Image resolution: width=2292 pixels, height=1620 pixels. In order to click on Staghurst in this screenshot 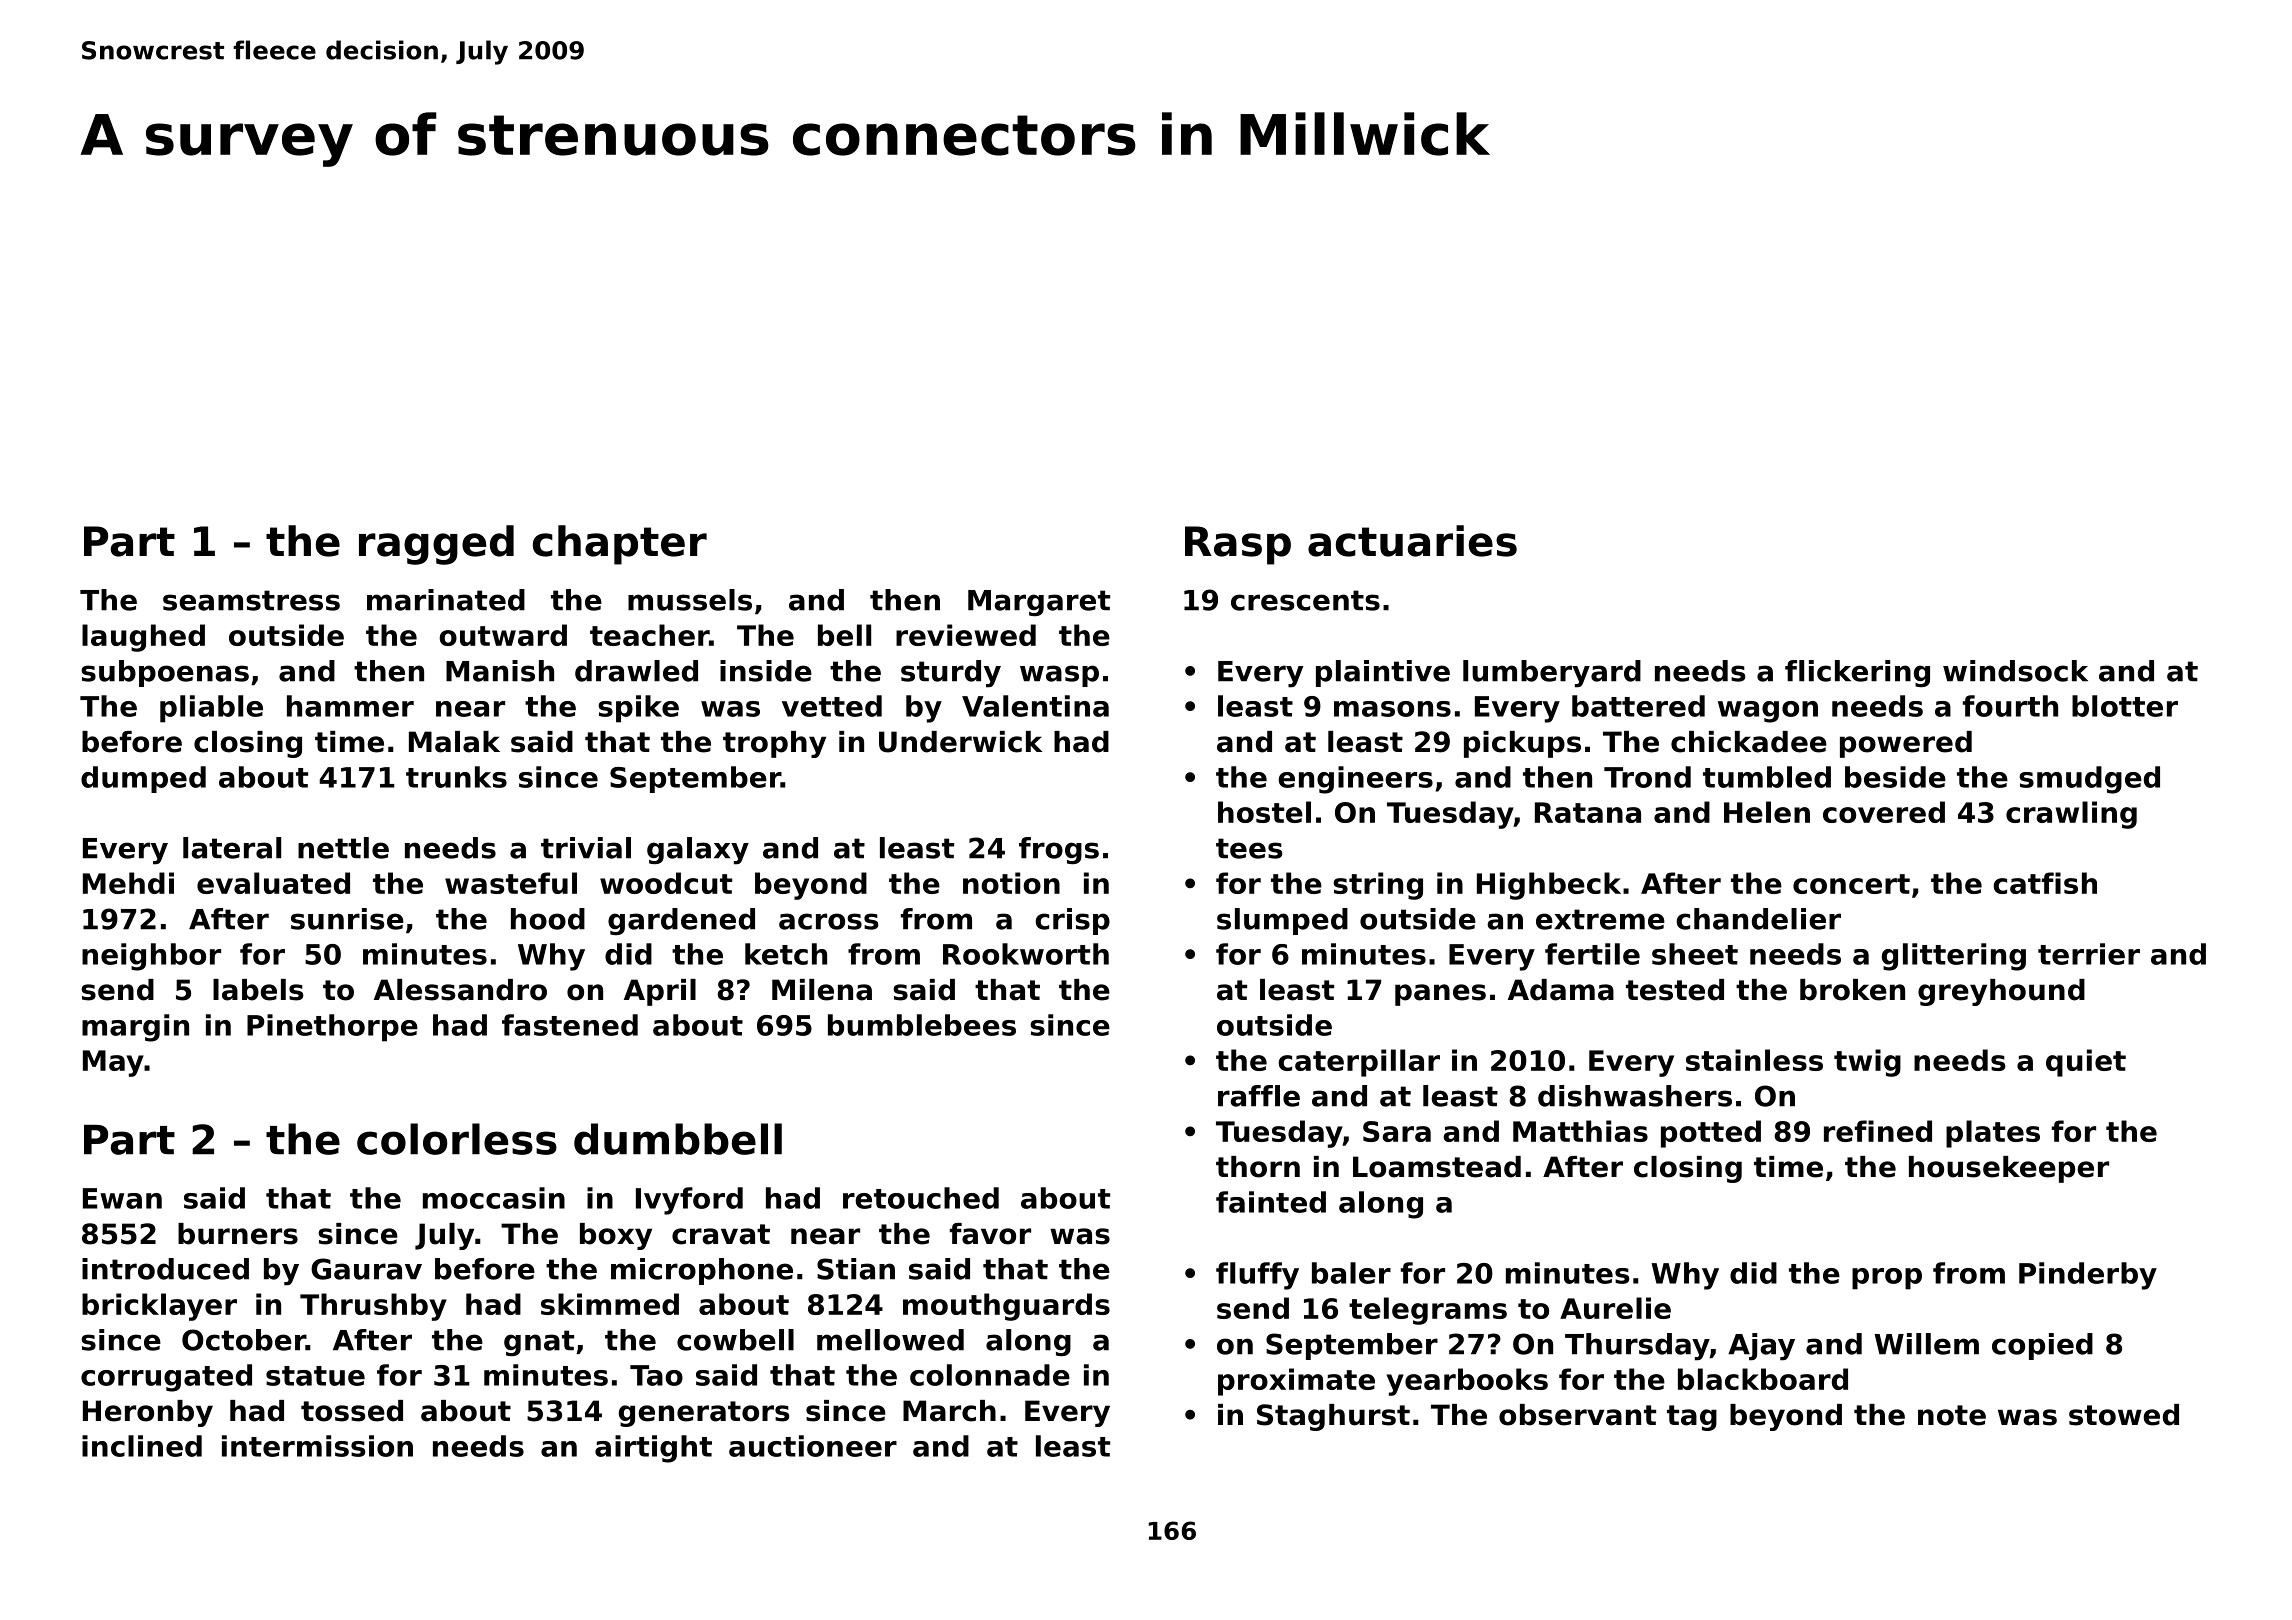, I will do `click(1333, 1417)`.
